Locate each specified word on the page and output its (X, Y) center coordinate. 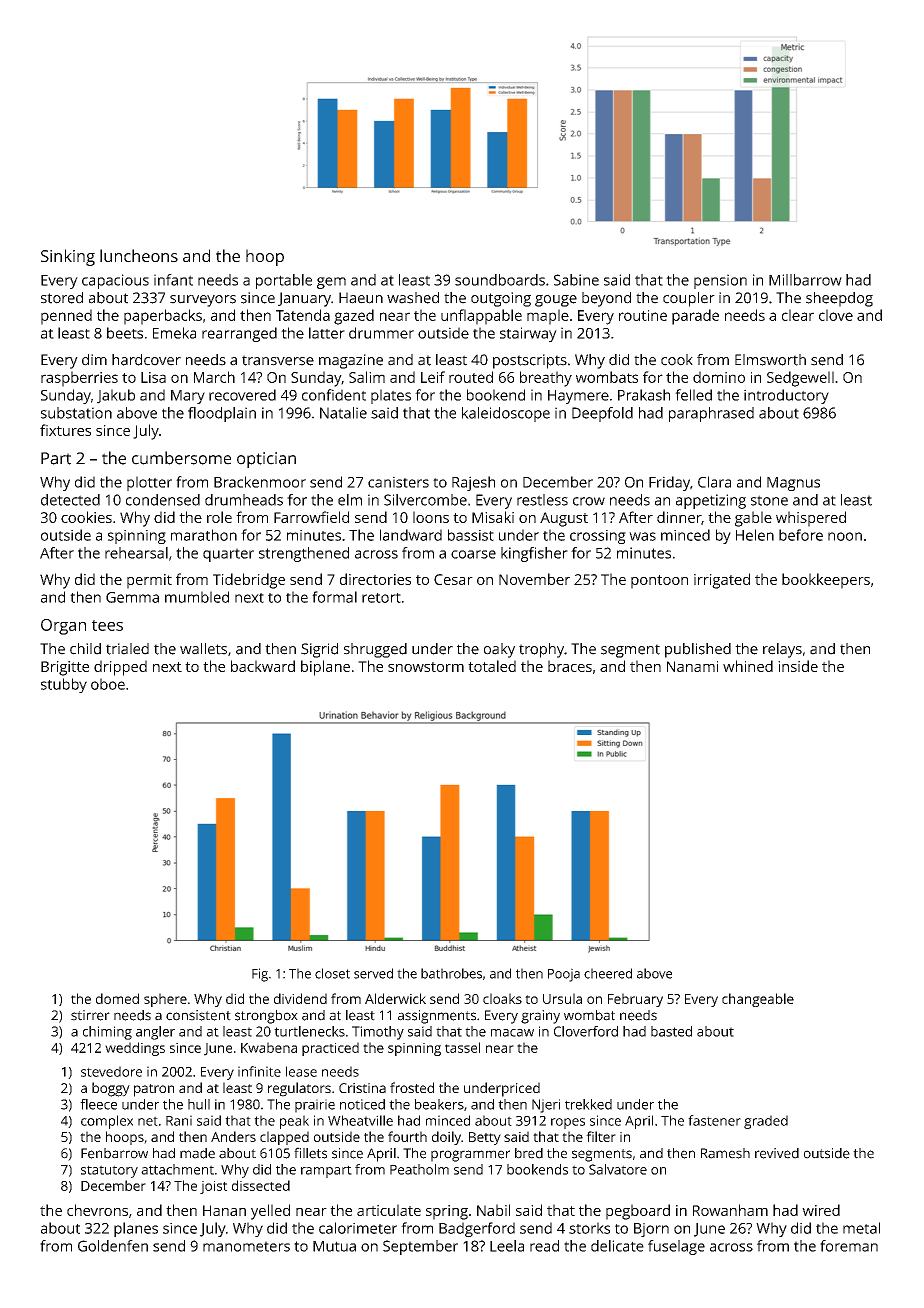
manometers (246, 1246)
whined (748, 666)
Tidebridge (249, 581)
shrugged (375, 650)
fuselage (676, 1247)
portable (284, 281)
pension (720, 281)
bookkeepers (826, 581)
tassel (462, 1047)
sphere (165, 1000)
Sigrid (319, 650)
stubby (64, 685)
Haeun (361, 298)
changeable (758, 1000)
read (544, 1246)
